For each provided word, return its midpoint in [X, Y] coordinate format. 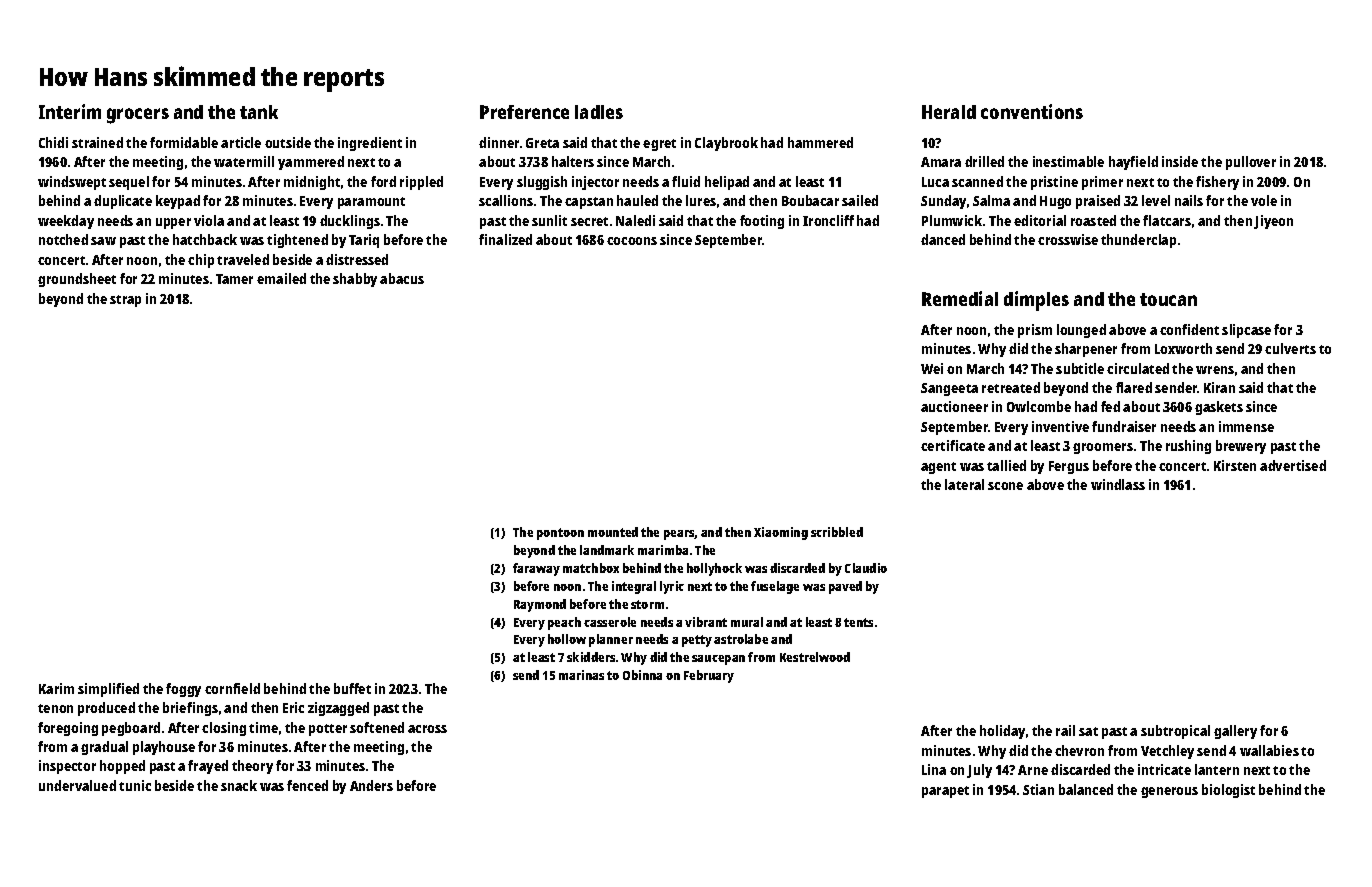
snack [239, 785]
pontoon [560, 534]
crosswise [1068, 239]
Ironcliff [828, 220]
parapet [945, 792]
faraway [536, 569]
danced [943, 239]
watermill [244, 161]
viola [209, 220]
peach [564, 623]
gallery [1235, 732]
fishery [1217, 183]
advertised [1293, 465]
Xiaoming [781, 533]
